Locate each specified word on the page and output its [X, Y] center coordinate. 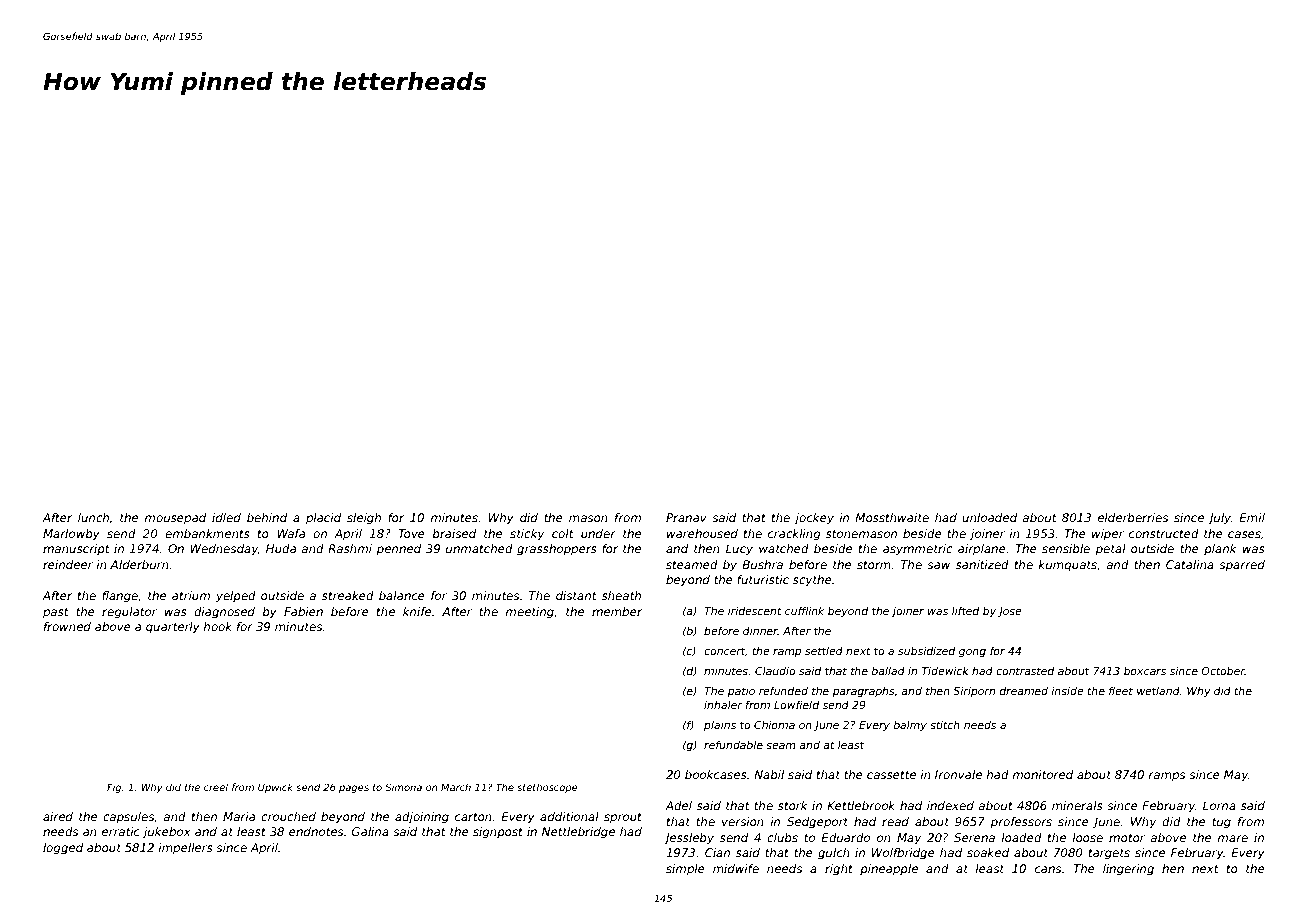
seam [780, 746]
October [1223, 671]
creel [216, 787]
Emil [1252, 517]
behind [267, 517]
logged [63, 849]
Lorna [1219, 805]
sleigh [364, 519]
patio [741, 692]
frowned [67, 626]
